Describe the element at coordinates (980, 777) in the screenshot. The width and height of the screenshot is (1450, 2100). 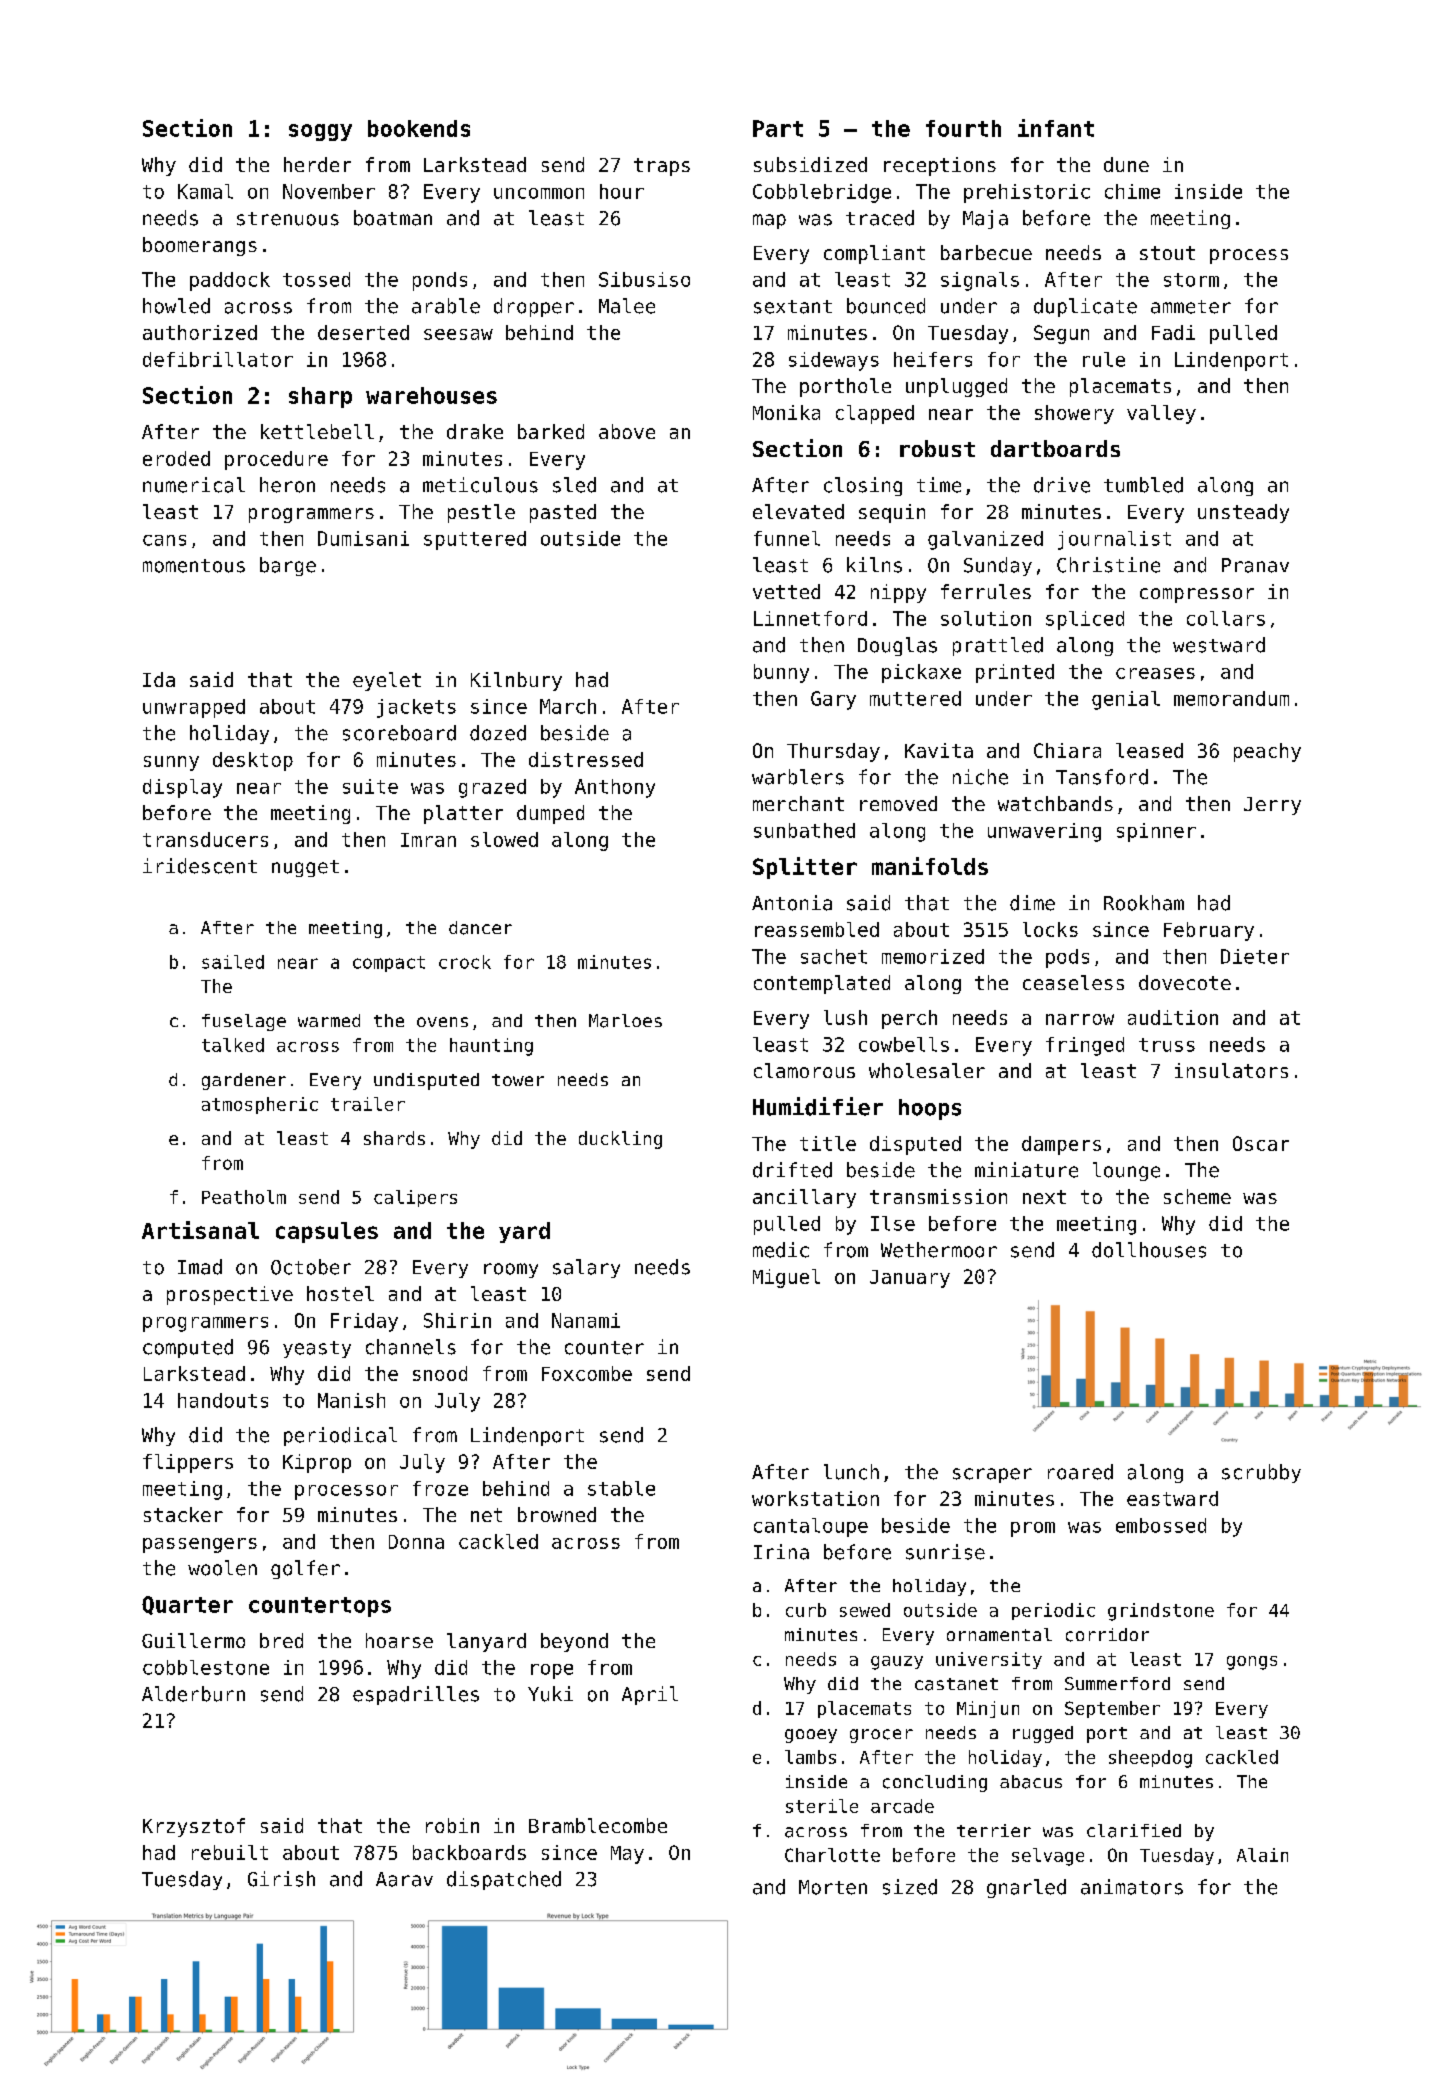
I see `niche` at that location.
